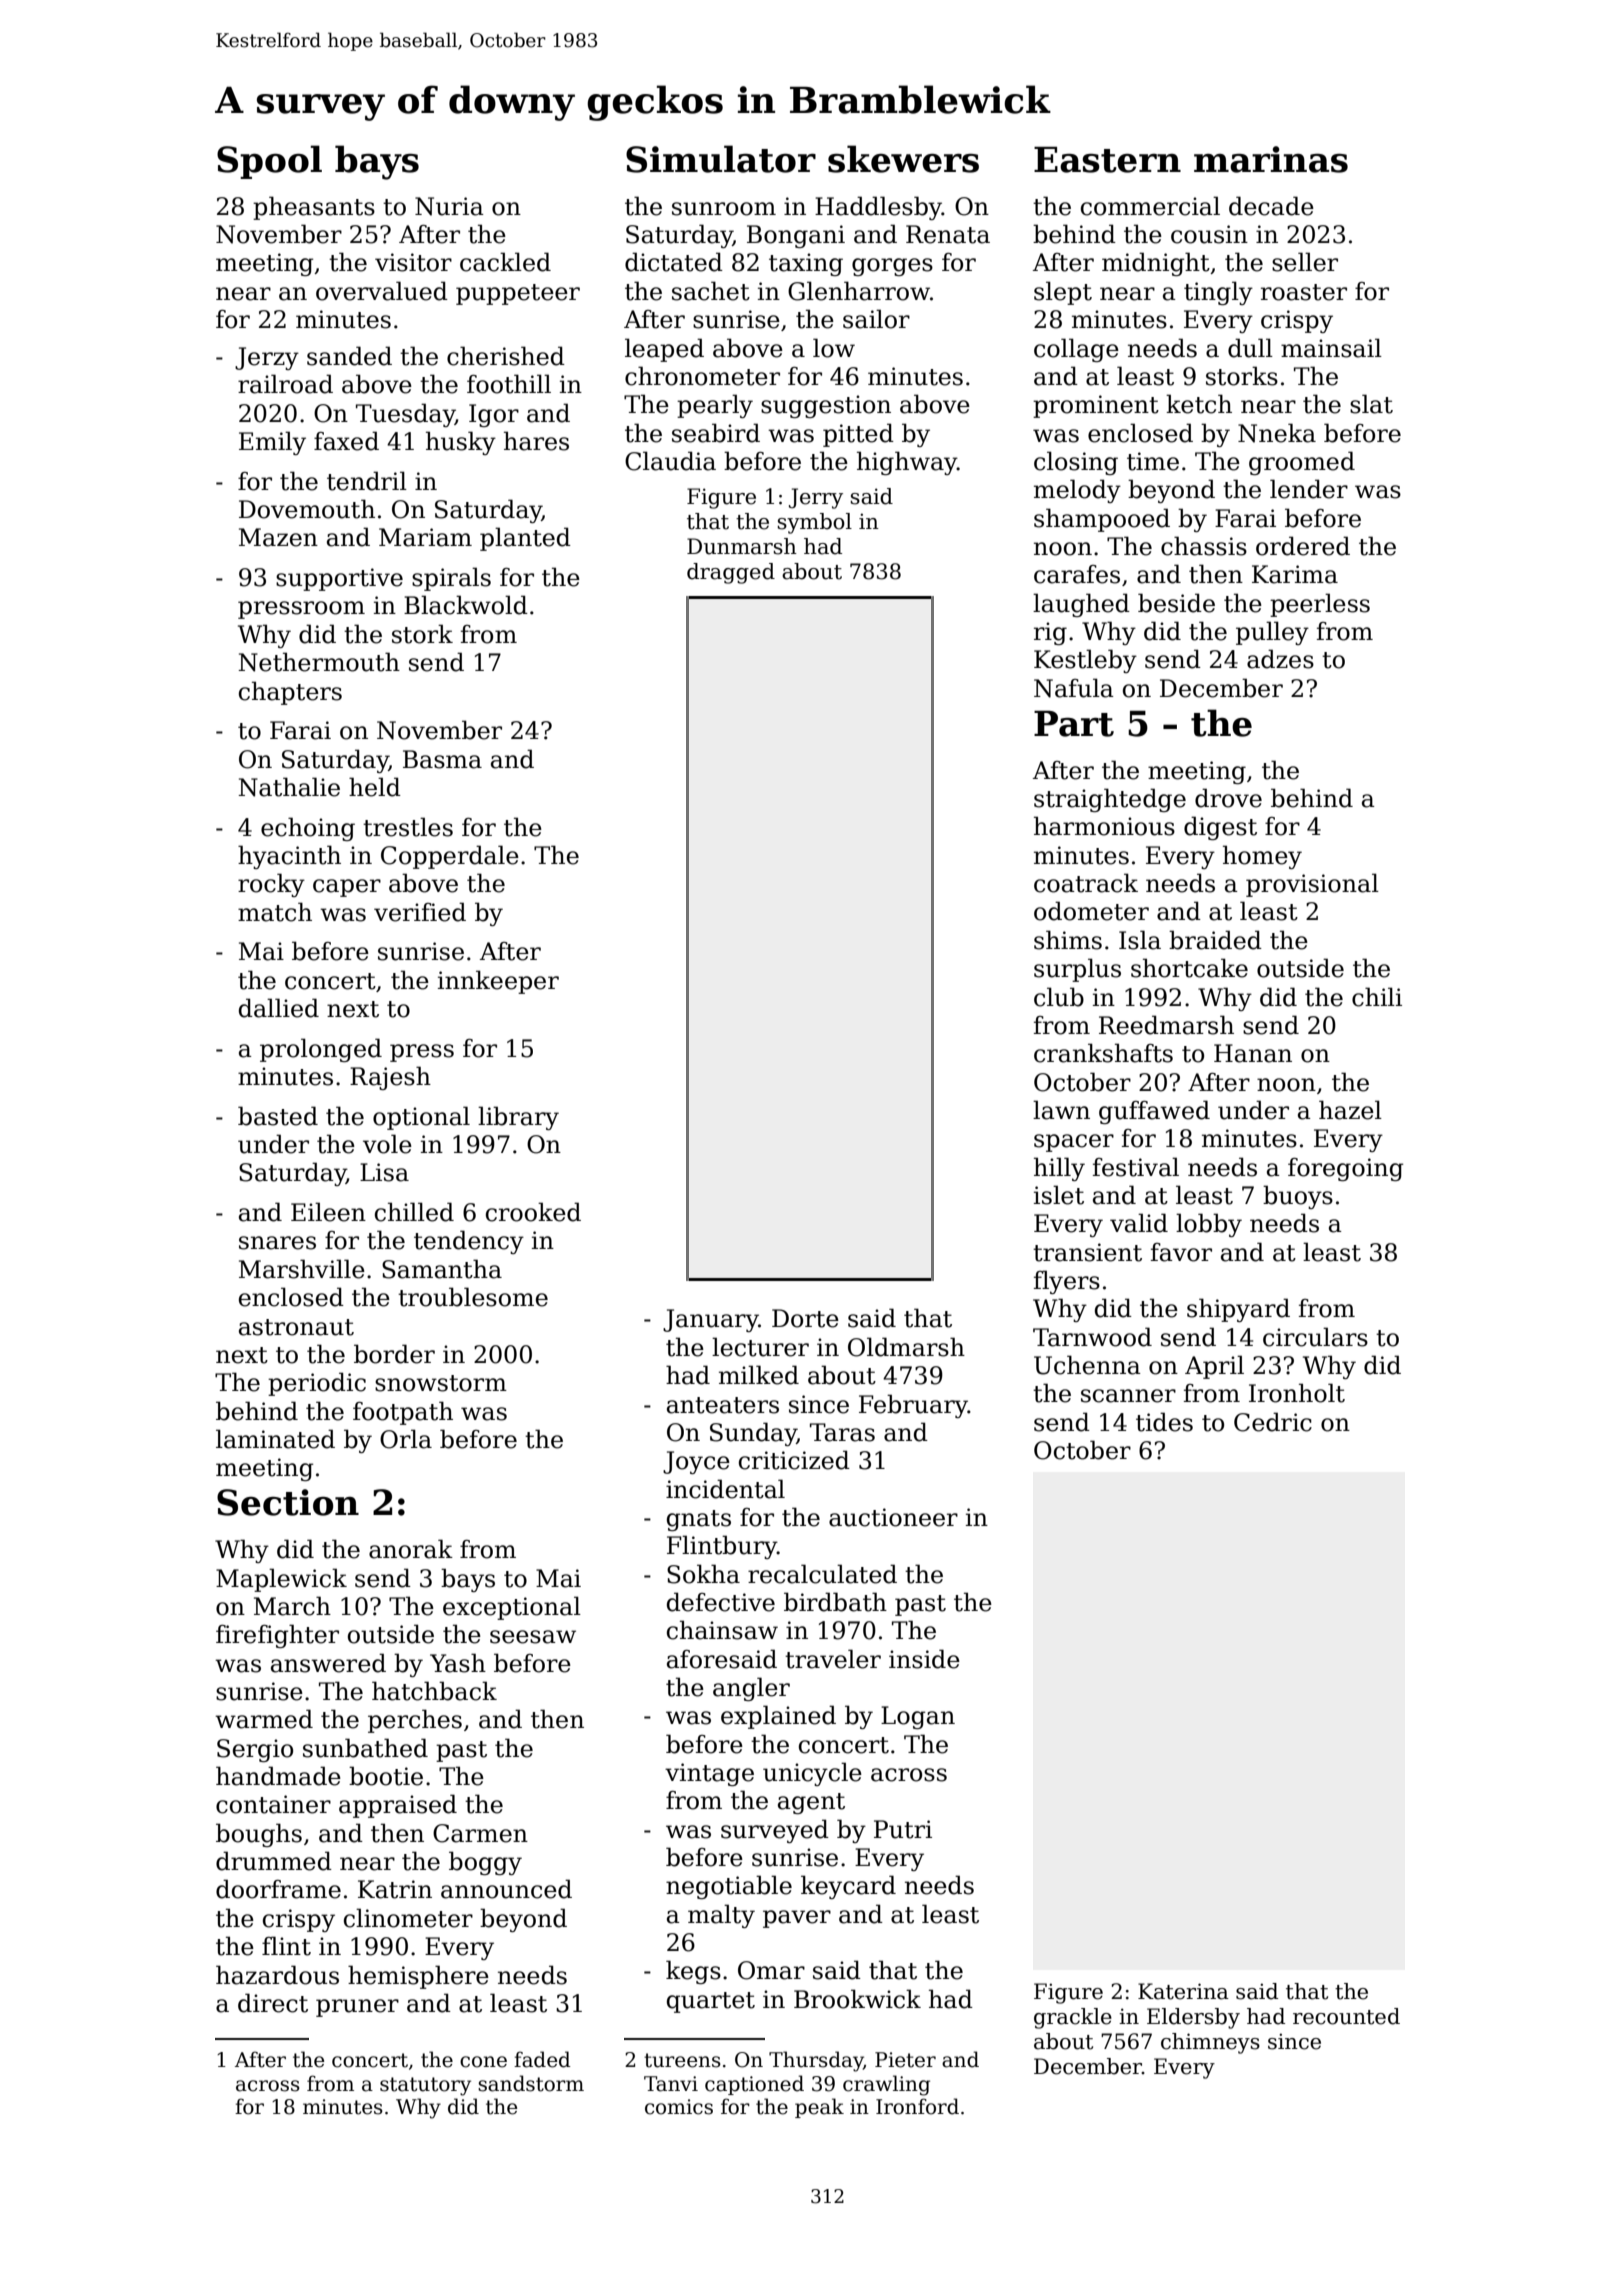  What do you see at coordinates (819, 2108) in the screenshot?
I see `peak` at bounding box center [819, 2108].
